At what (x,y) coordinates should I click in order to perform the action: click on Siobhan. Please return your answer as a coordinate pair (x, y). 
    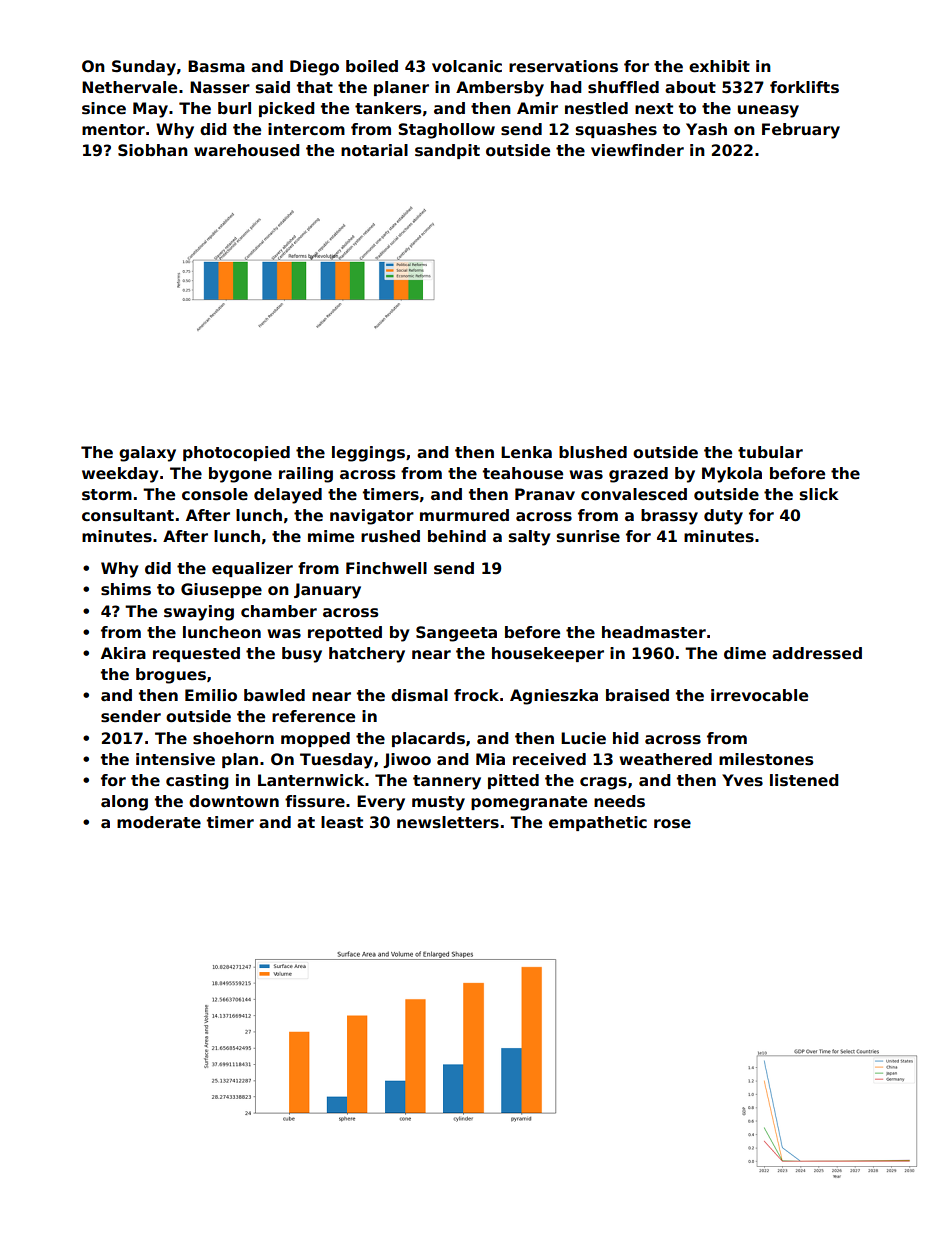
    Looking at the image, I should click on (153, 150).
